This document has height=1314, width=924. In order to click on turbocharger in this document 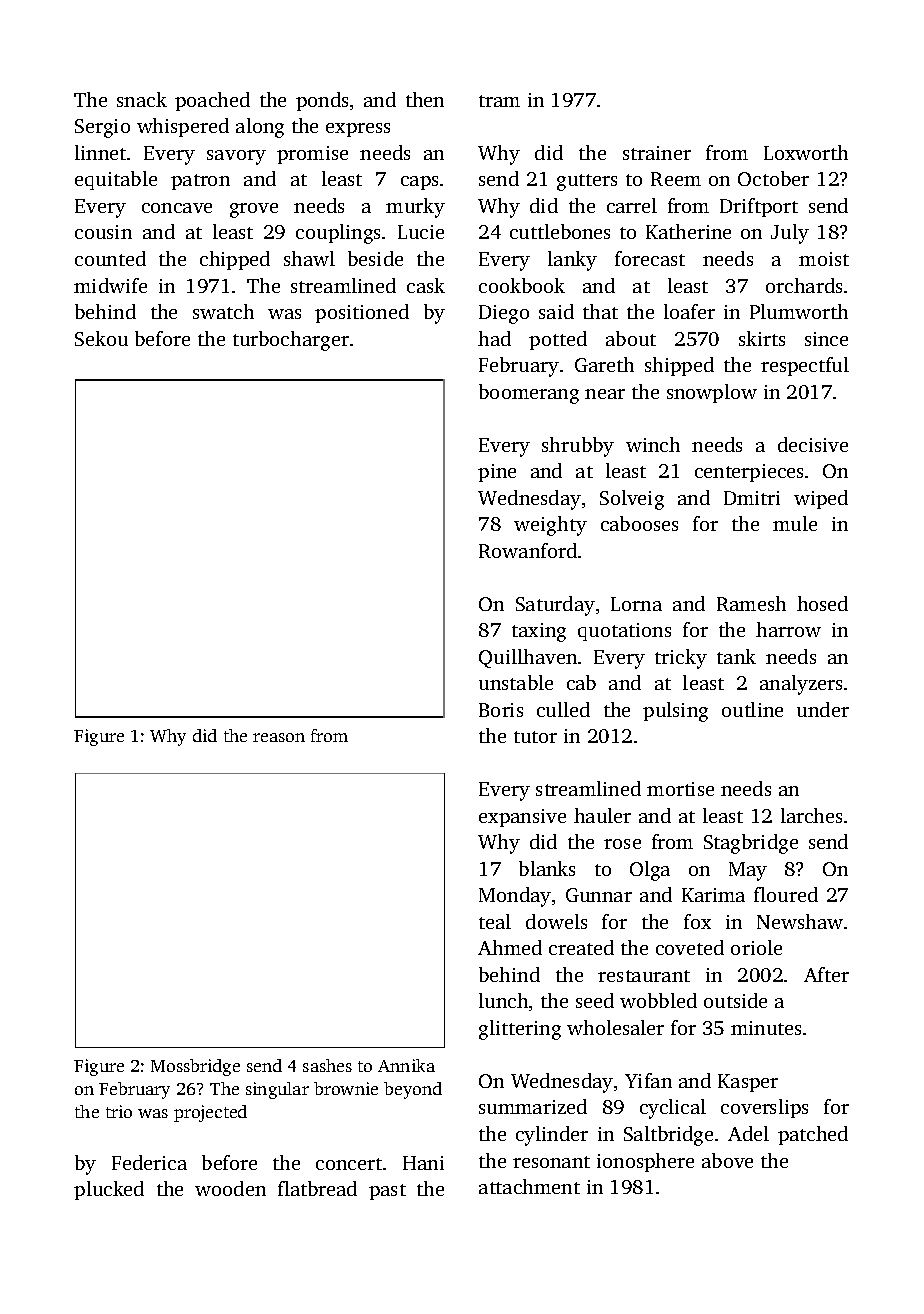, I will do `click(291, 341)`.
